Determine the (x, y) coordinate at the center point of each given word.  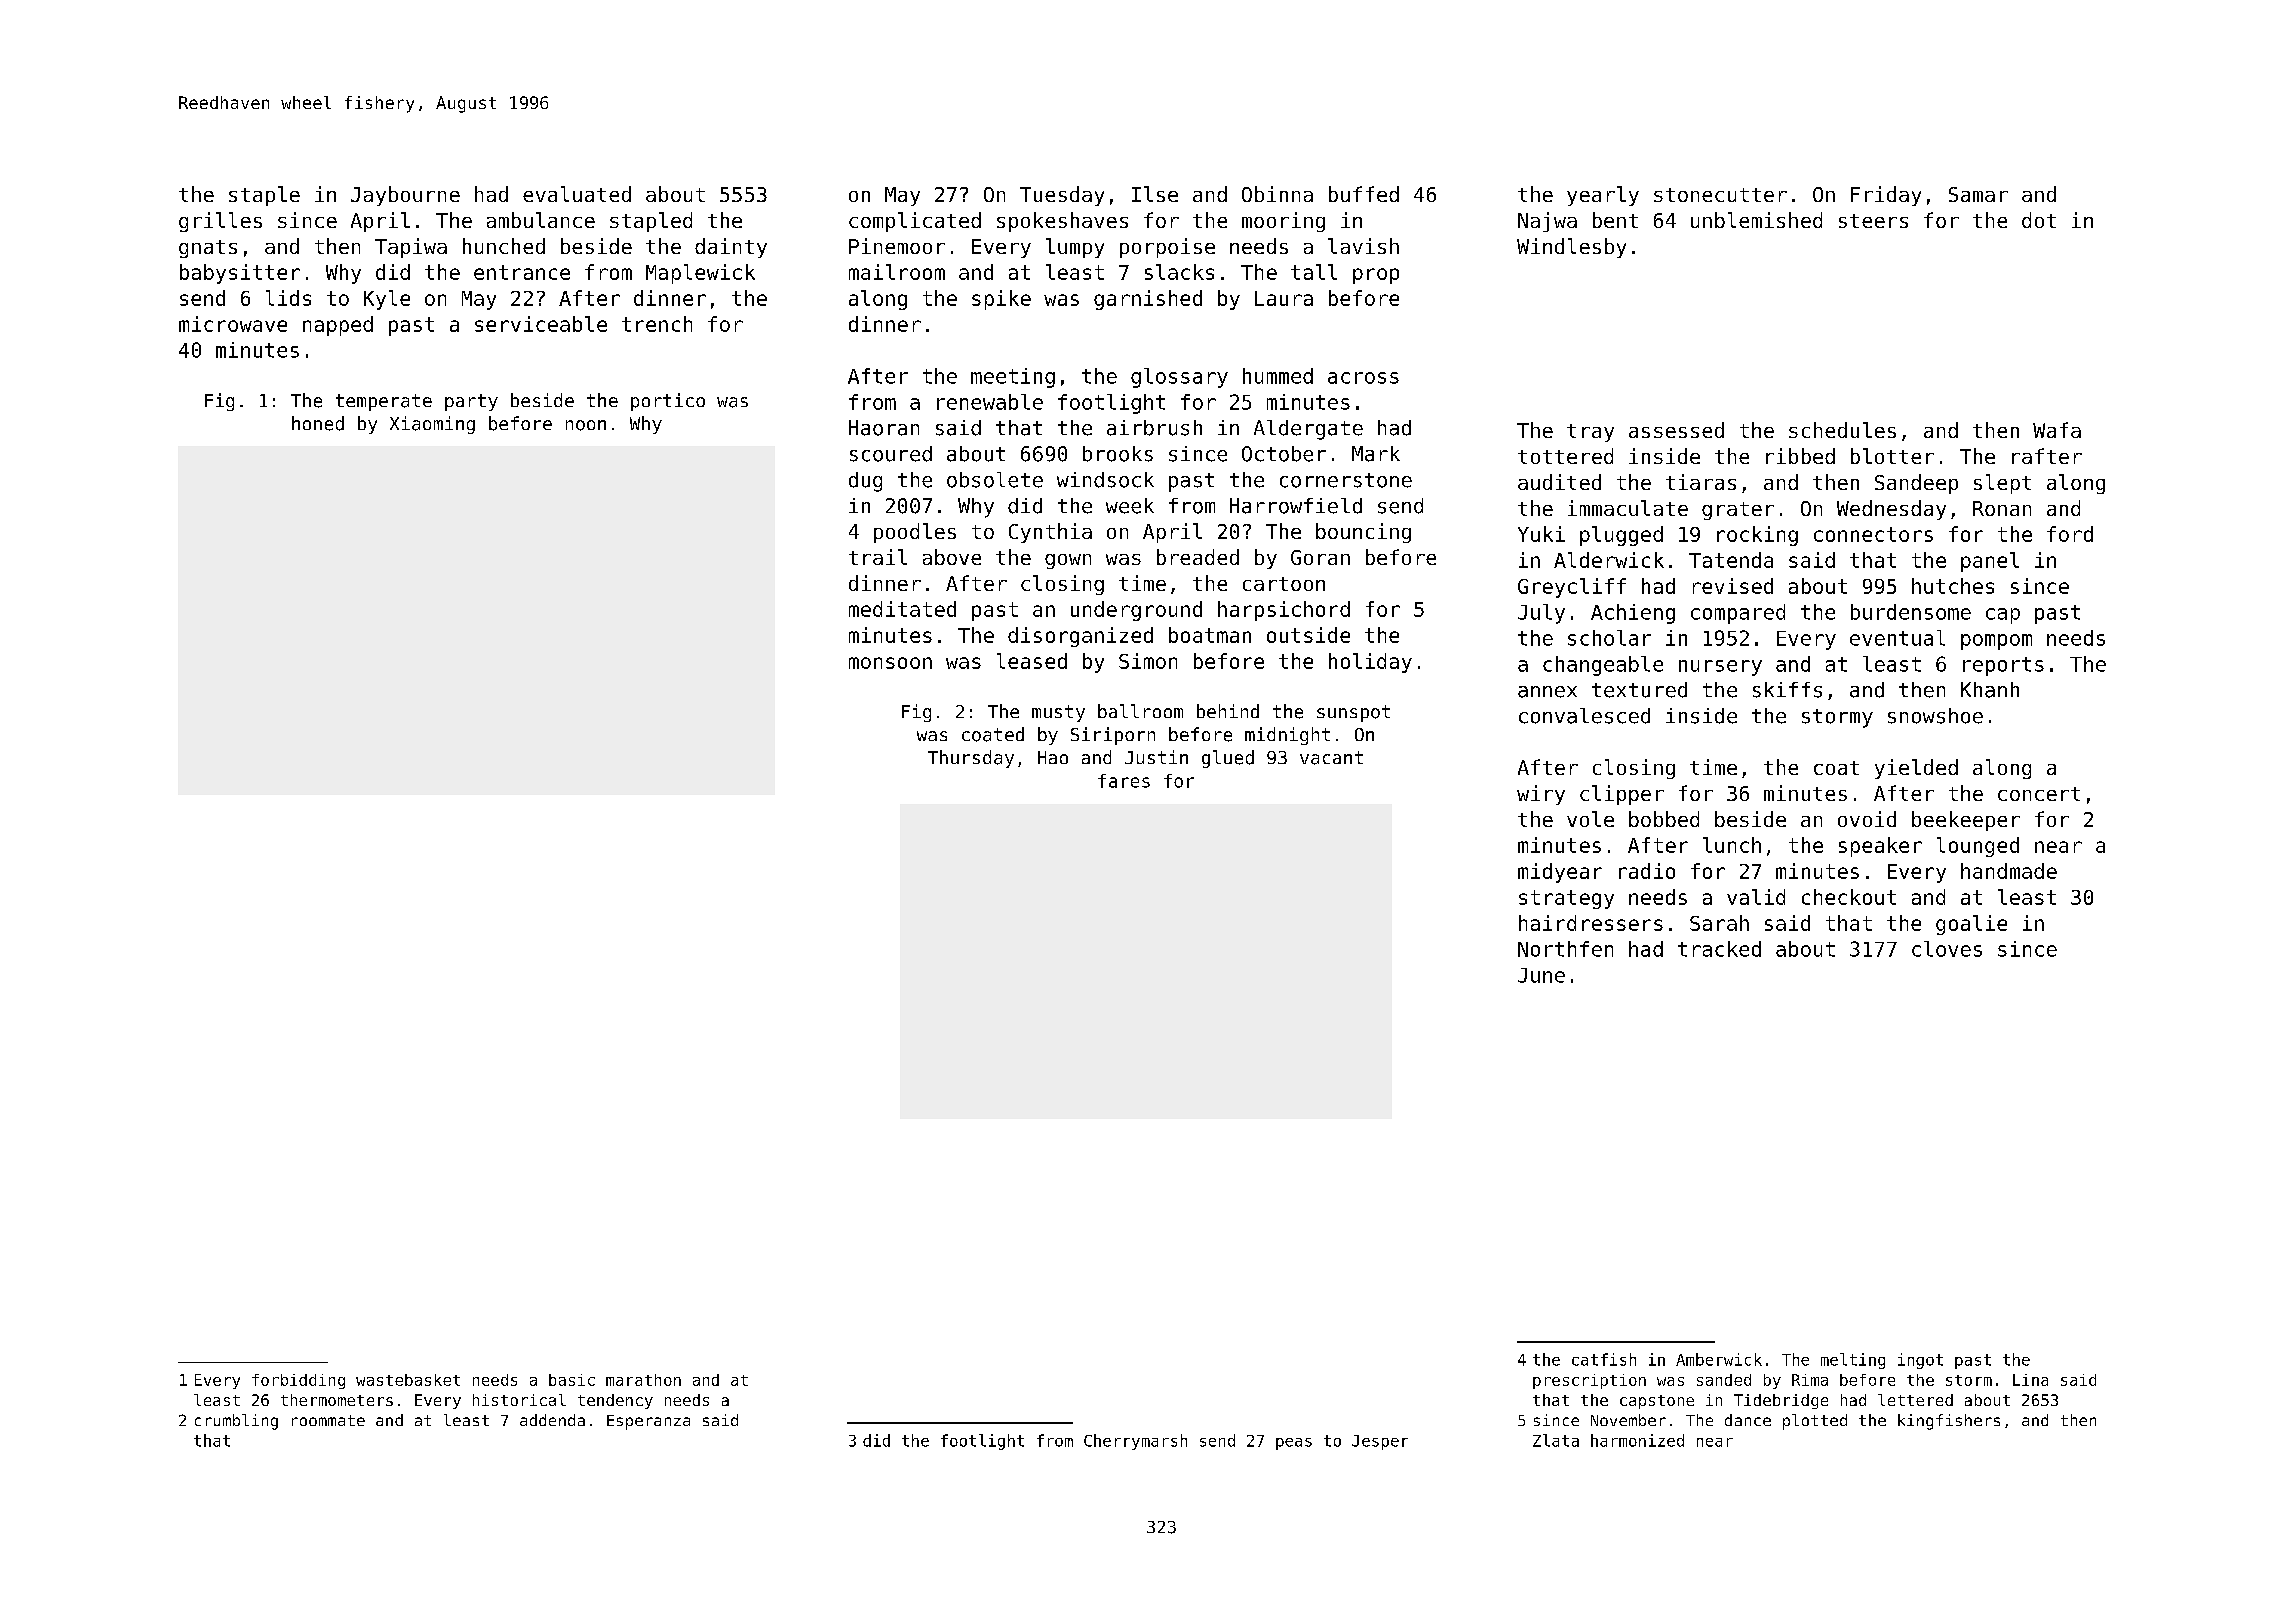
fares (1124, 781)
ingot (1920, 1361)
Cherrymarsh (1135, 1442)
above (952, 557)
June (1541, 975)
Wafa (2057, 430)
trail (878, 557)
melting (1853, 1361)
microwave (233, 324)
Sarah (1719, 923)
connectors (1873, 534)
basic (572, 1380)
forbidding (298, 1381)
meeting (1013, 378)
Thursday (971, 759)
